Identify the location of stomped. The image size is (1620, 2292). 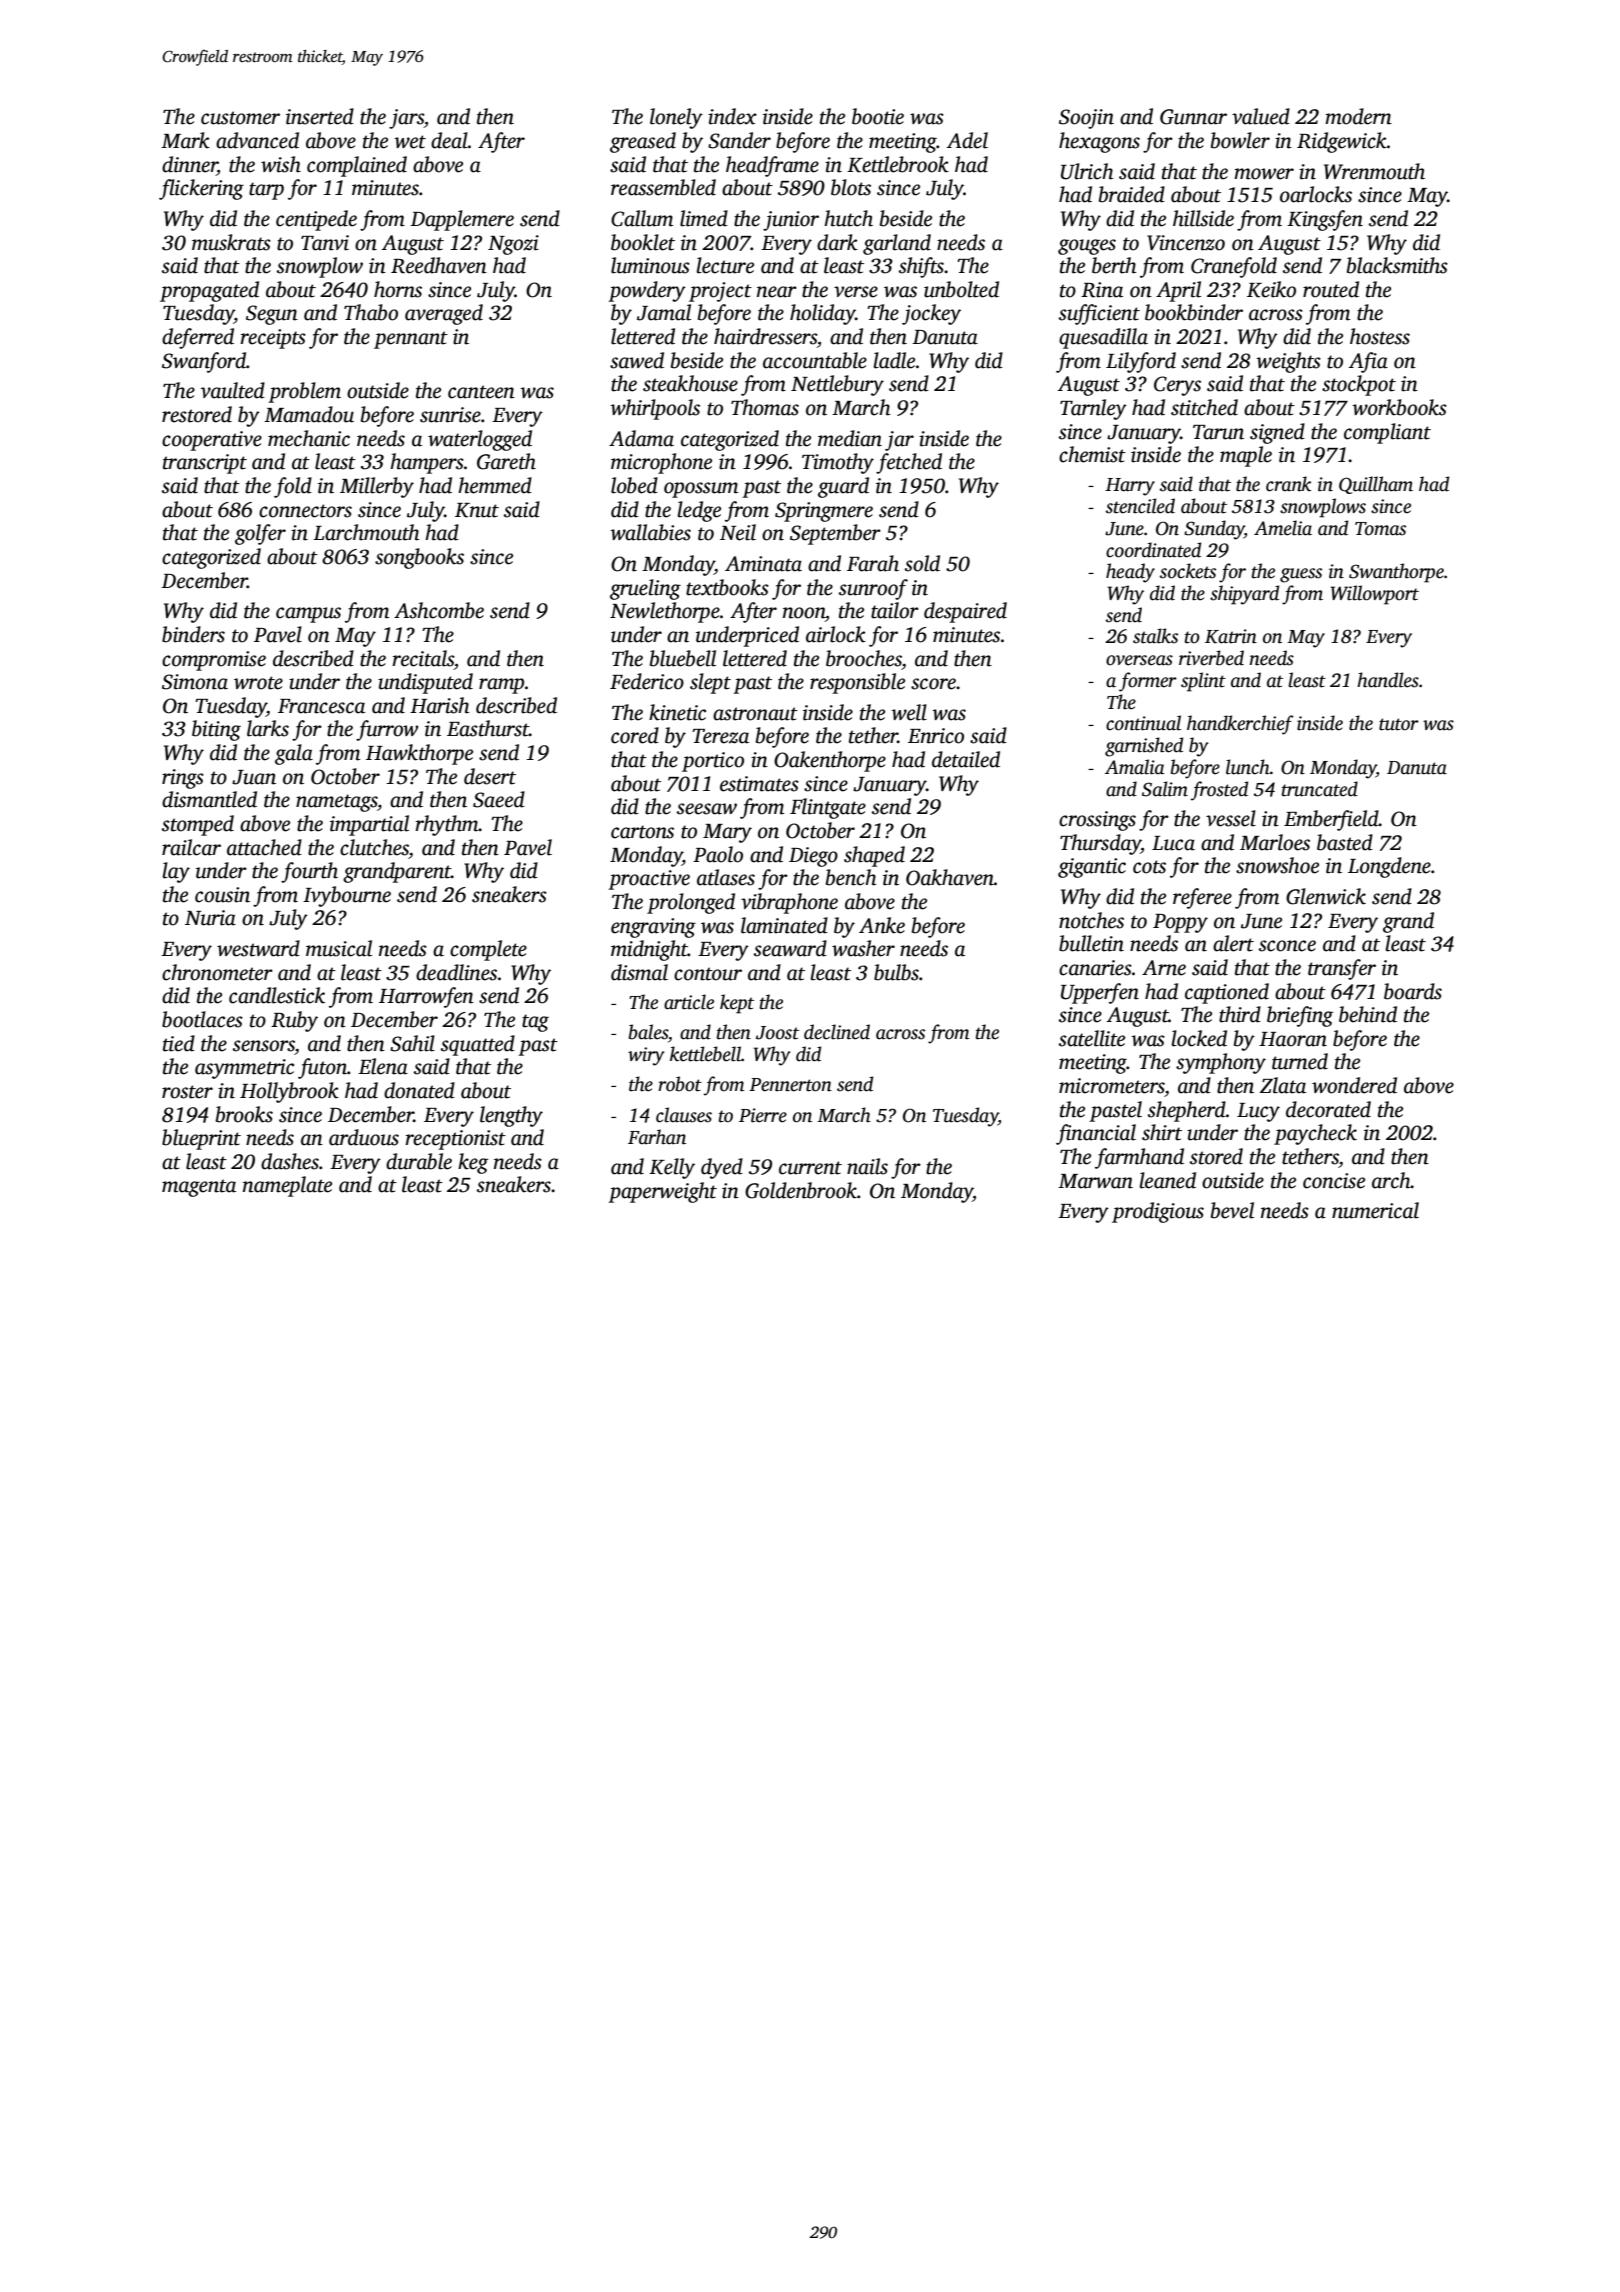
(198, 825).
